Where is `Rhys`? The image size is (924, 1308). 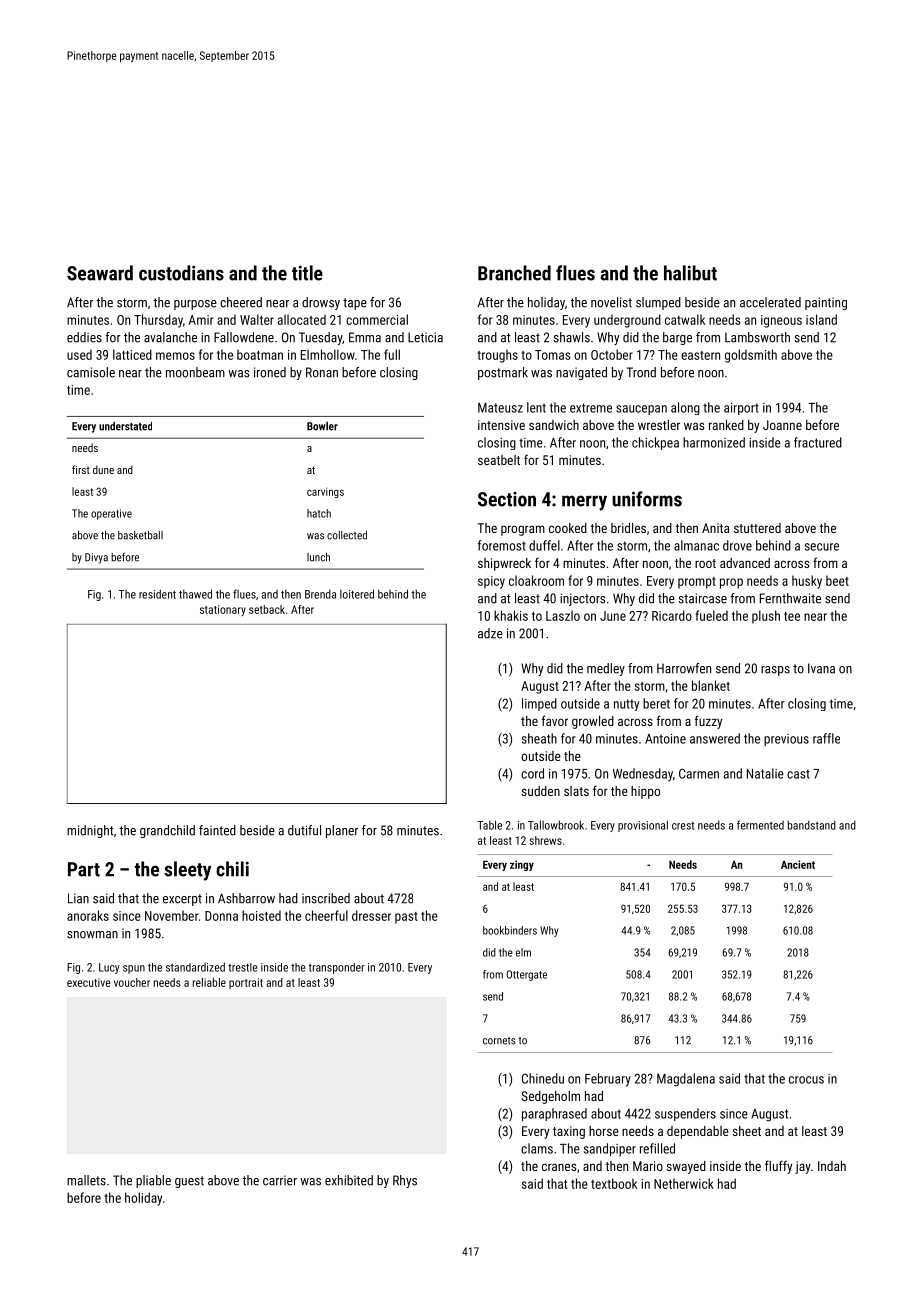 Rhys is located at coordinates (405, 1181).
